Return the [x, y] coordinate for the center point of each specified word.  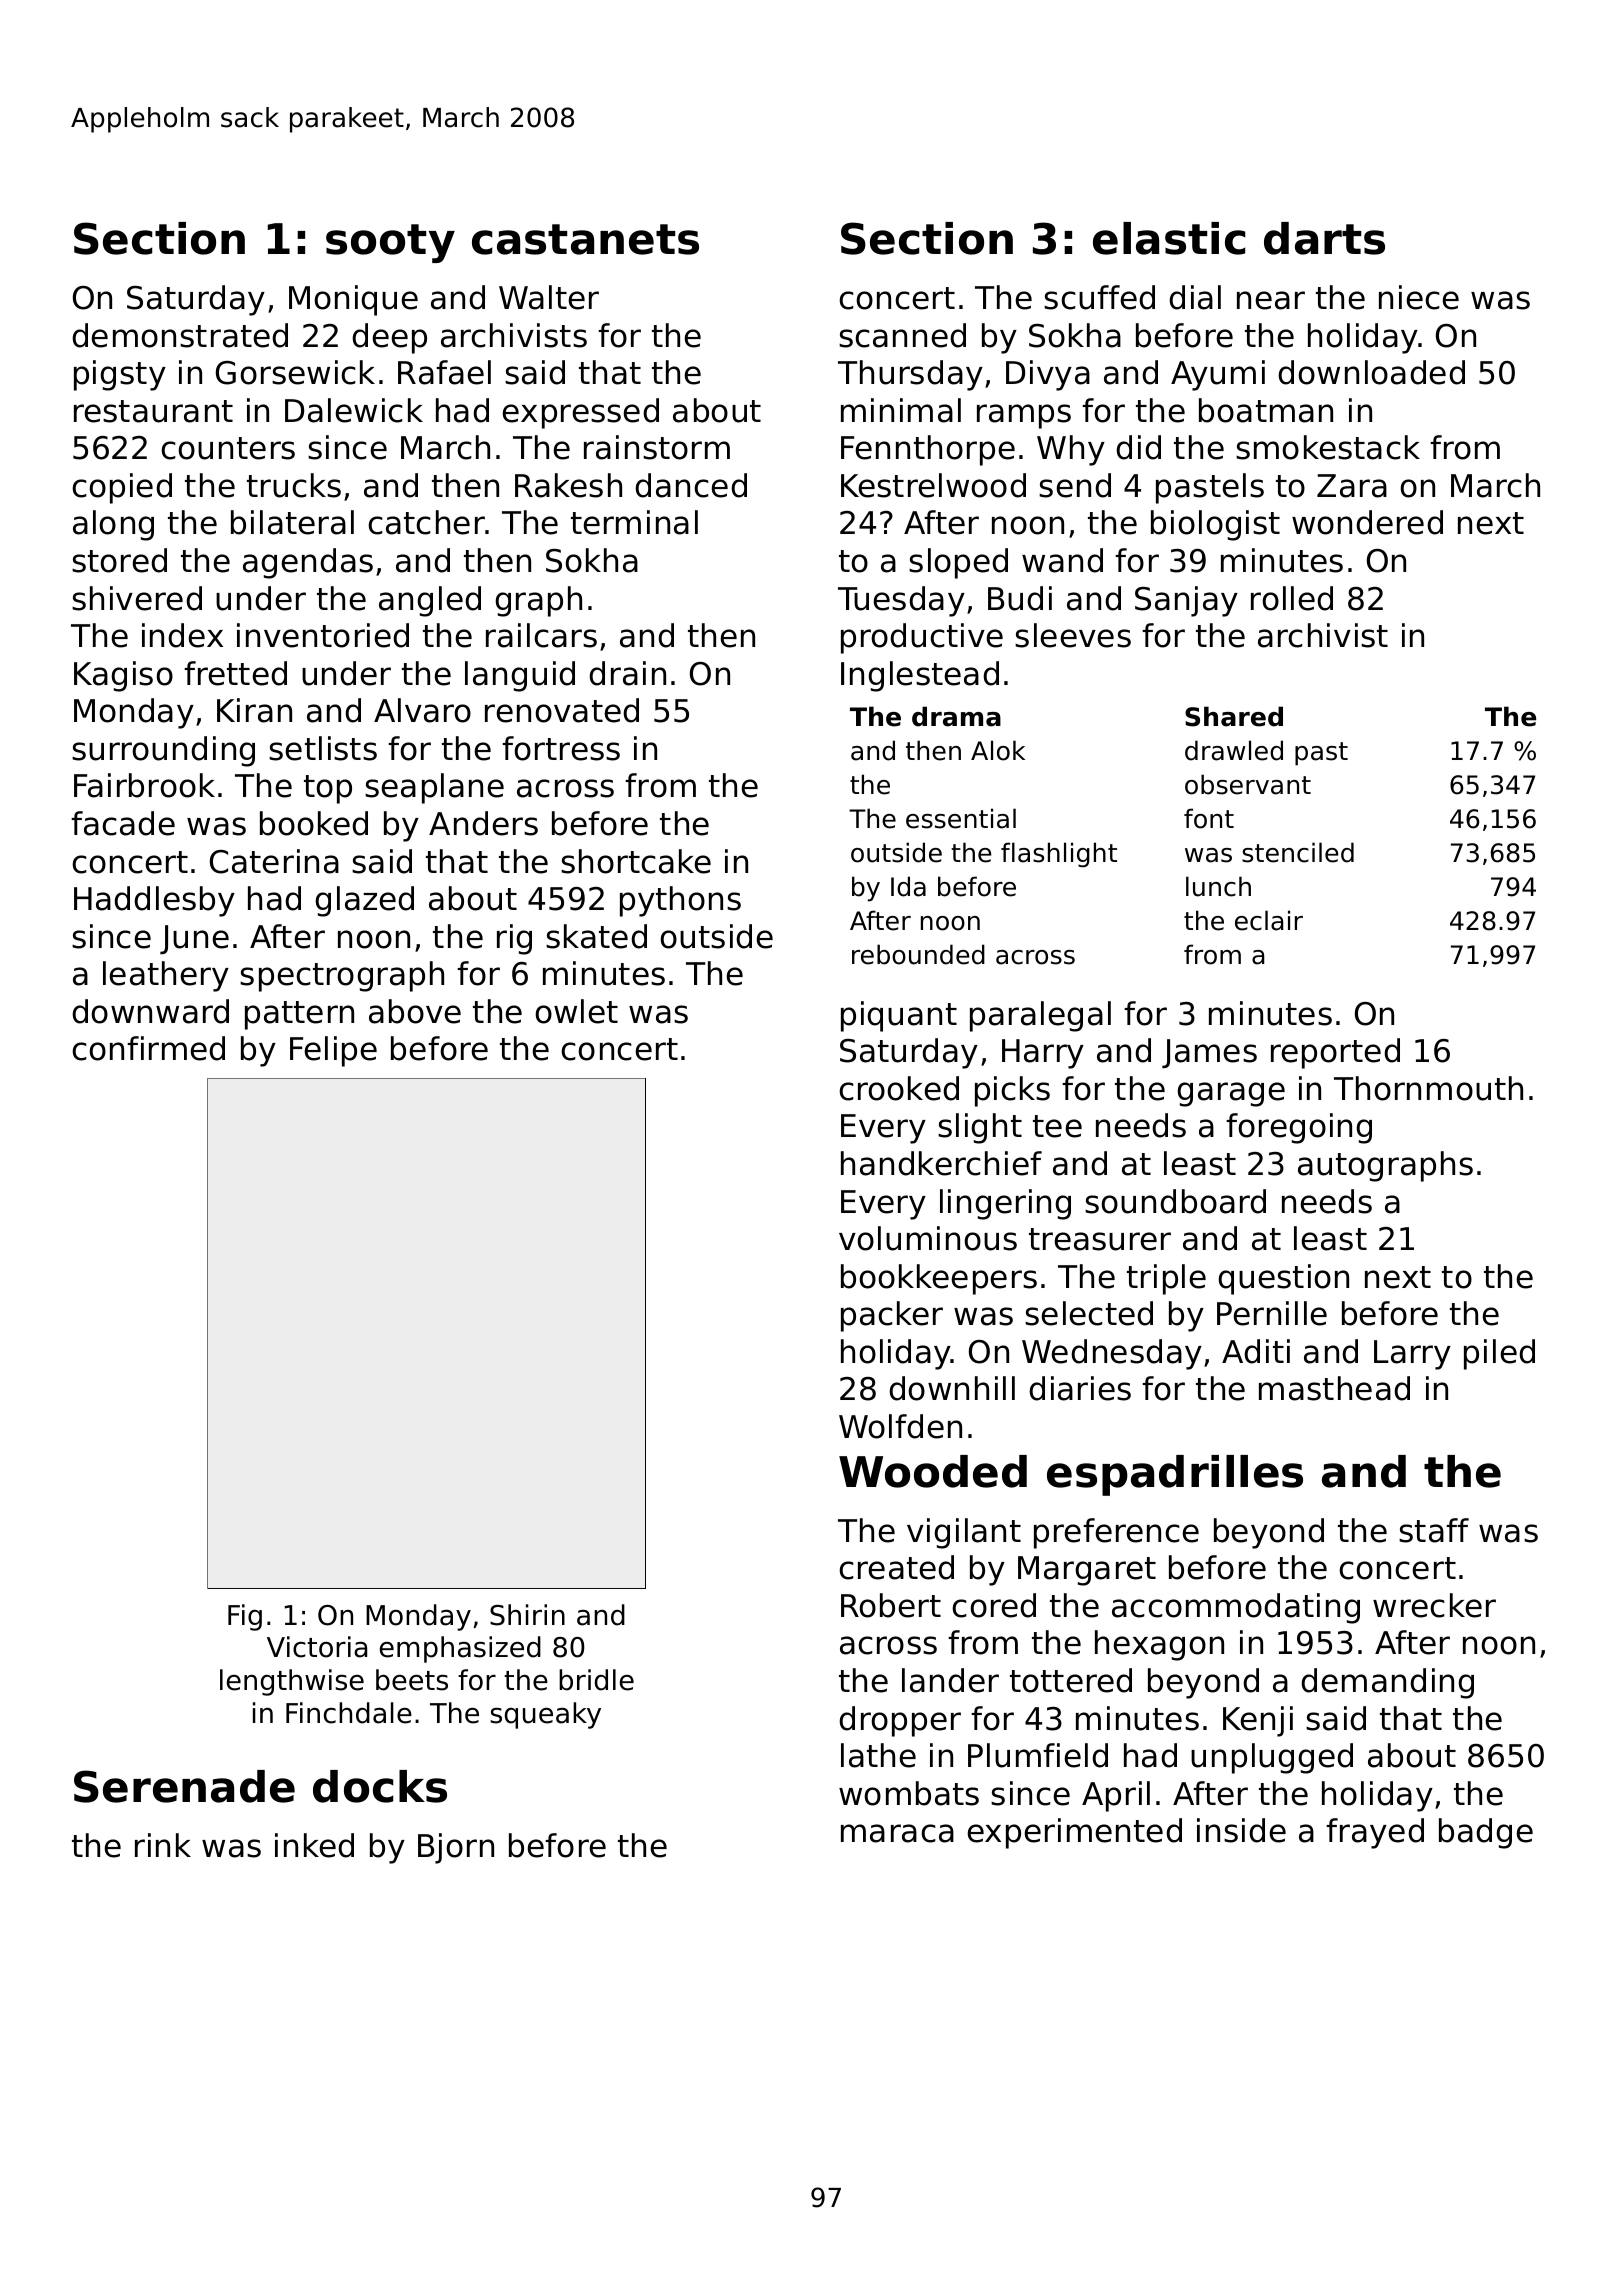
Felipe [333, 1051]
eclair [1269, 920]
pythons [680, 901]
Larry [1412, 1355]
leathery [166, 976]
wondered [1367, 522]
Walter [549, 297]
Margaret [1087, 1571]
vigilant [964, 1533]
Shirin [527, 1615]
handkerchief [941, 1163]
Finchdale [349, 1713]
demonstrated [180, 335]
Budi [1020, 598]
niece [1419, 297]
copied [122, 488]
